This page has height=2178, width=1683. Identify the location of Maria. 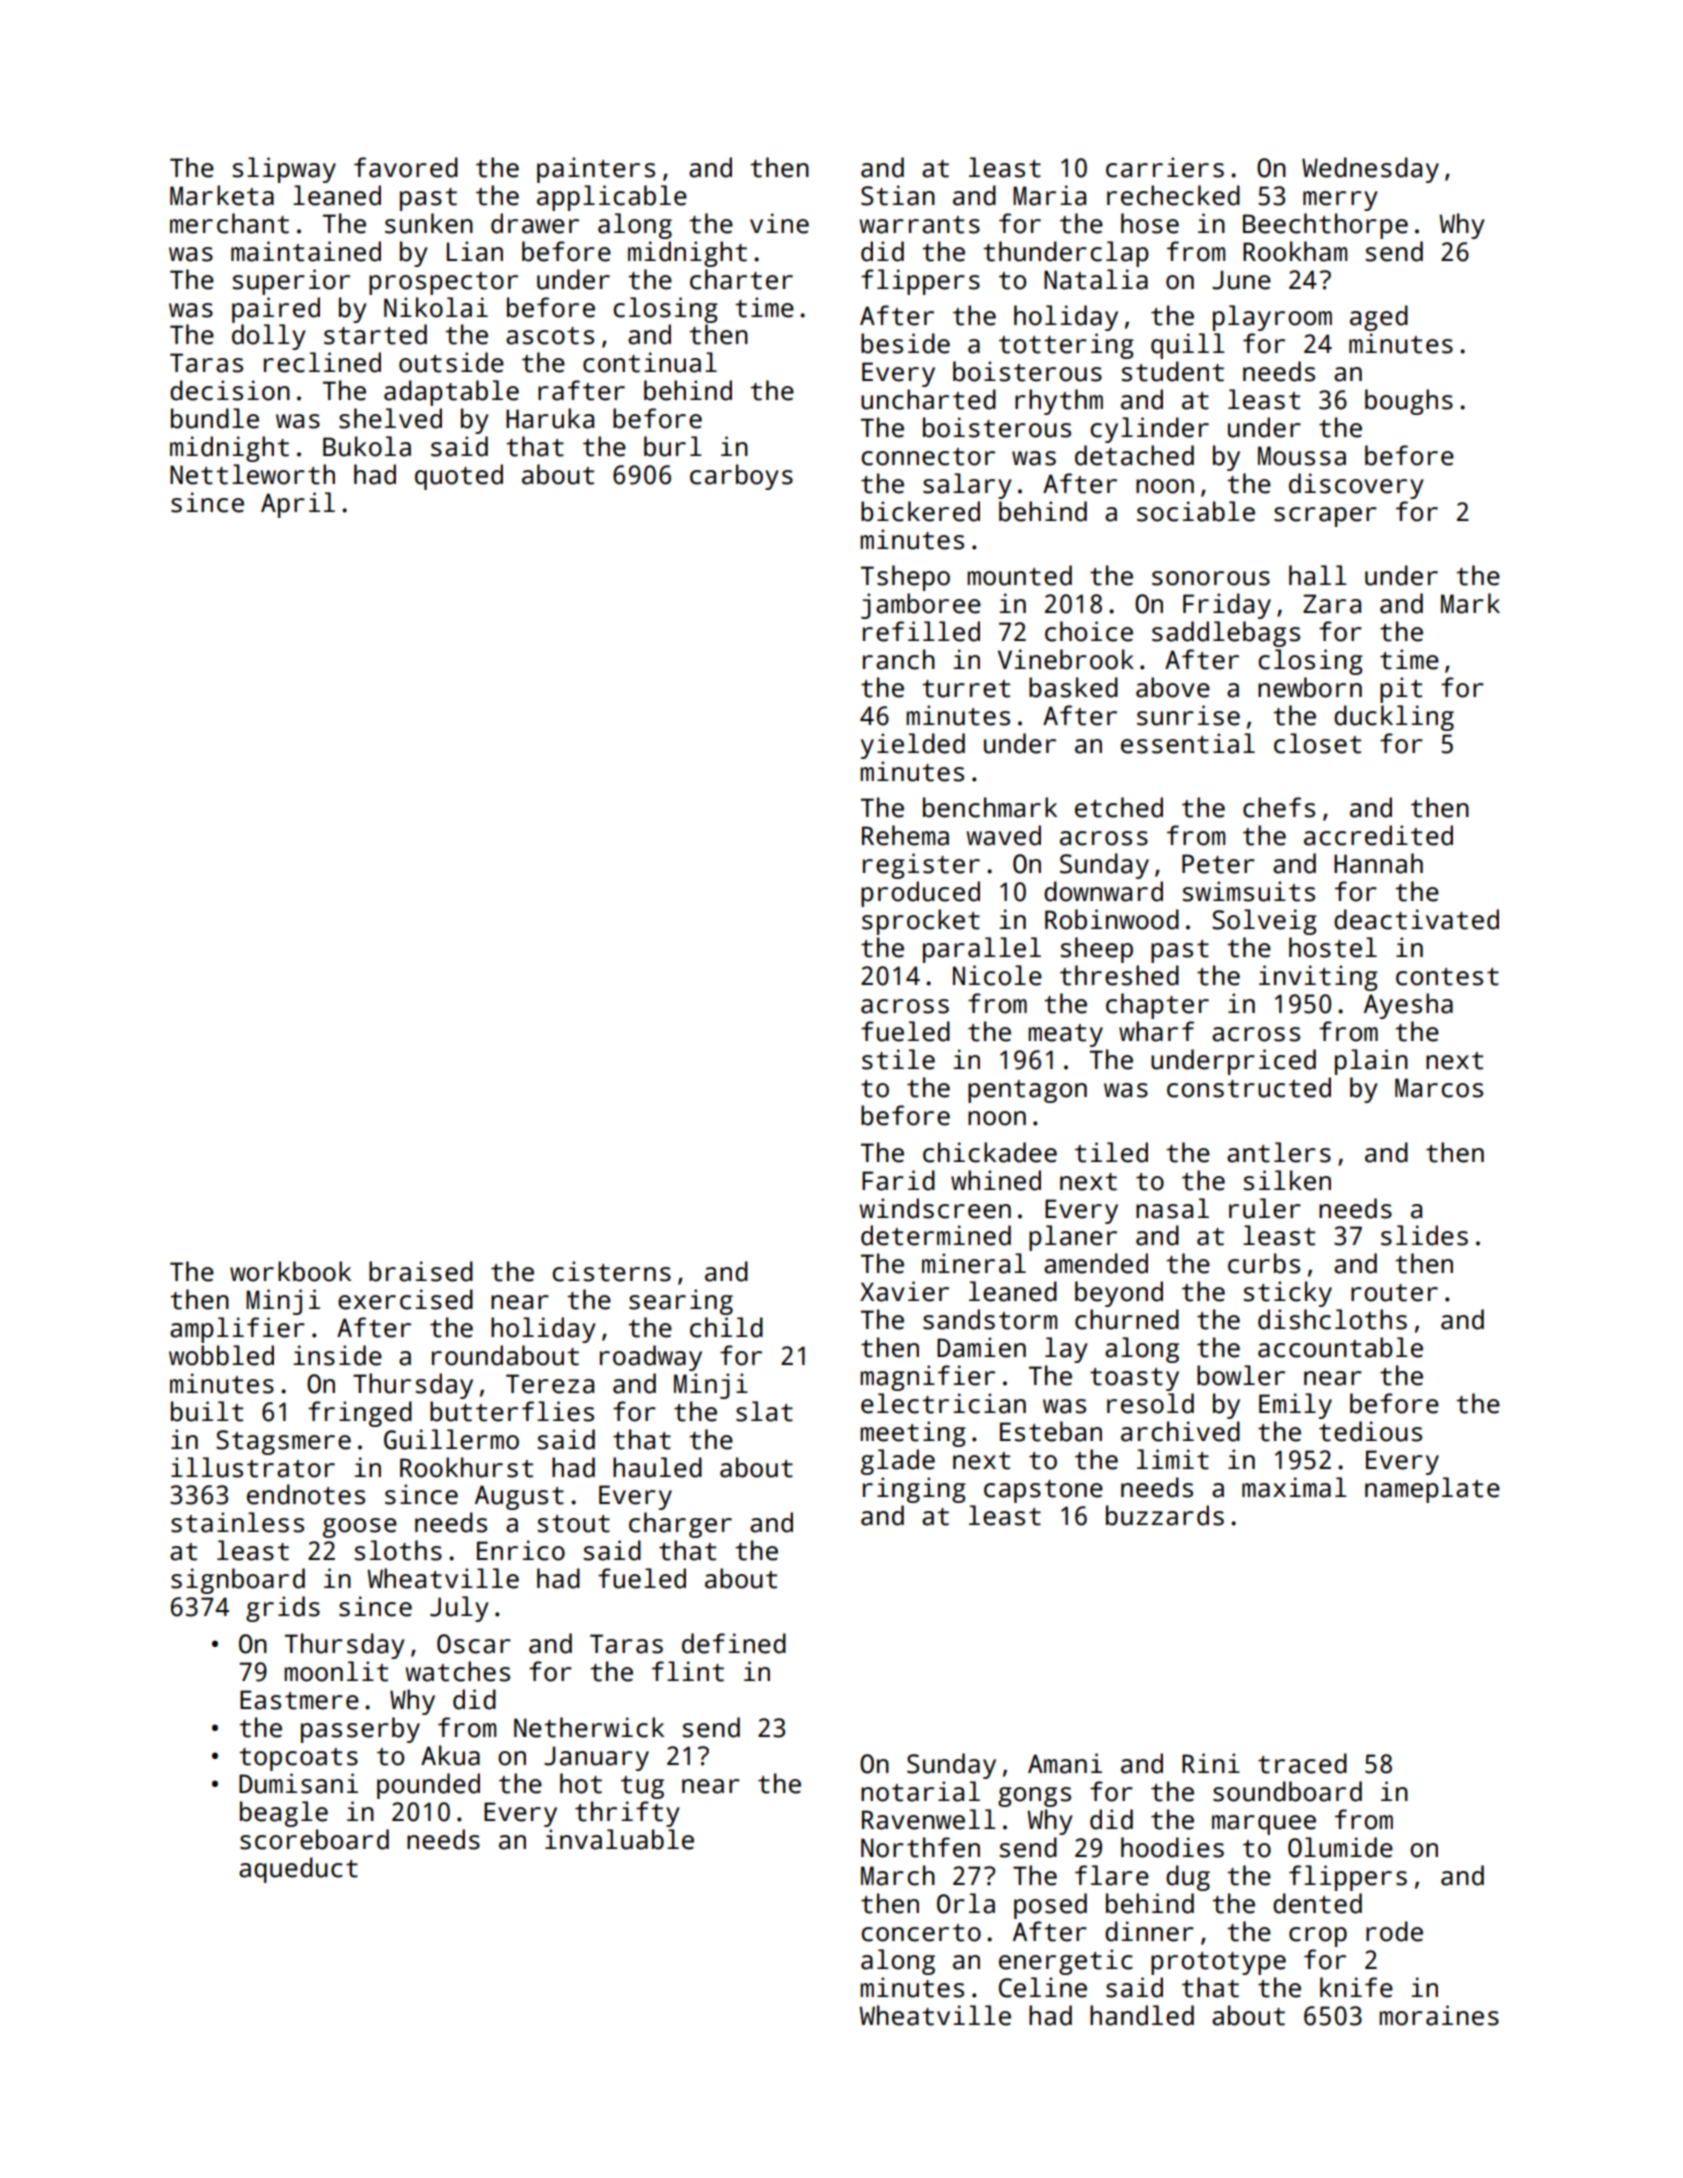
(1049, 195).
